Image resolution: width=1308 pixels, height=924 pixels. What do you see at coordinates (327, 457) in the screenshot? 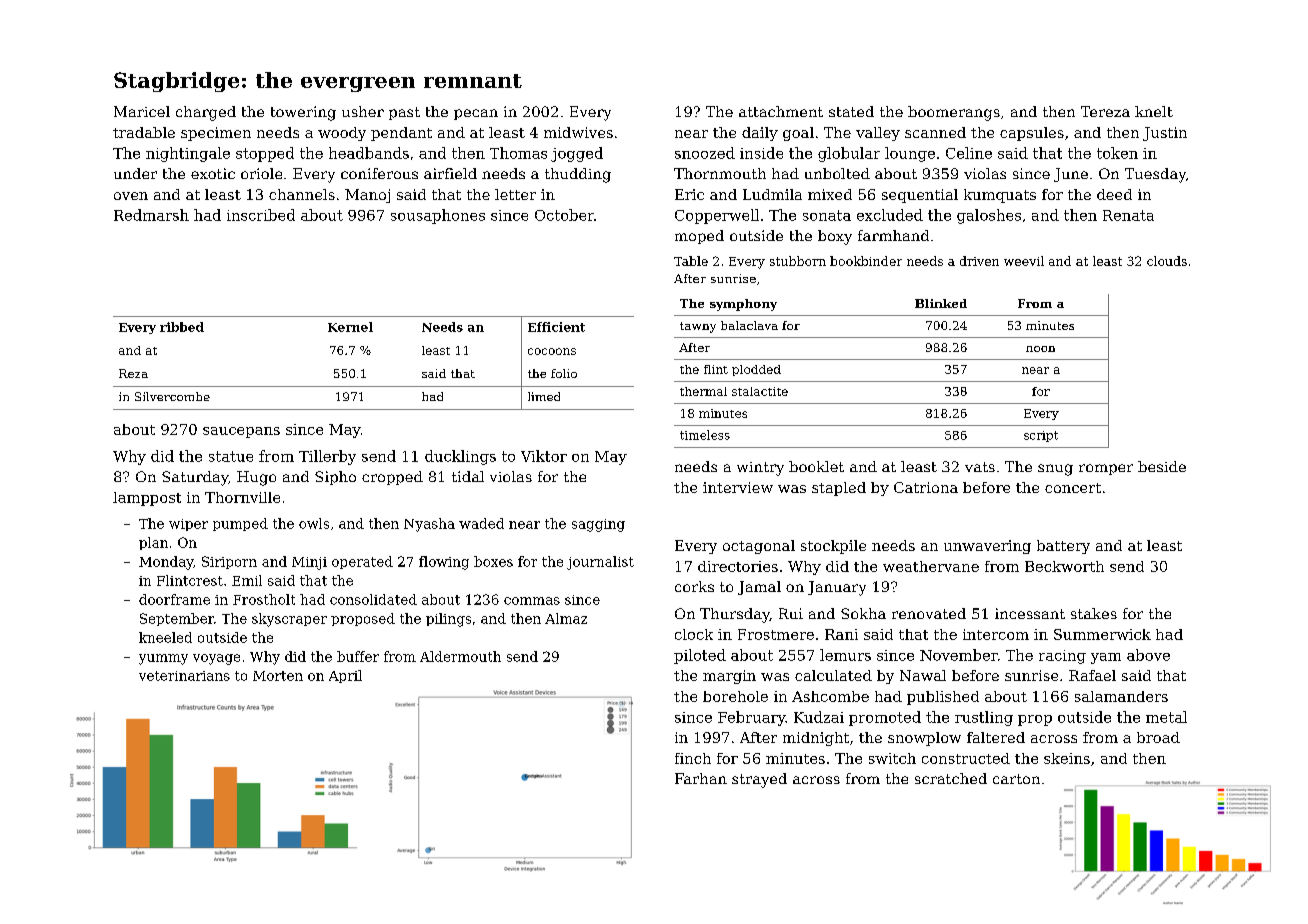
I see `Tillerby` at bounding box center [327, 457].
